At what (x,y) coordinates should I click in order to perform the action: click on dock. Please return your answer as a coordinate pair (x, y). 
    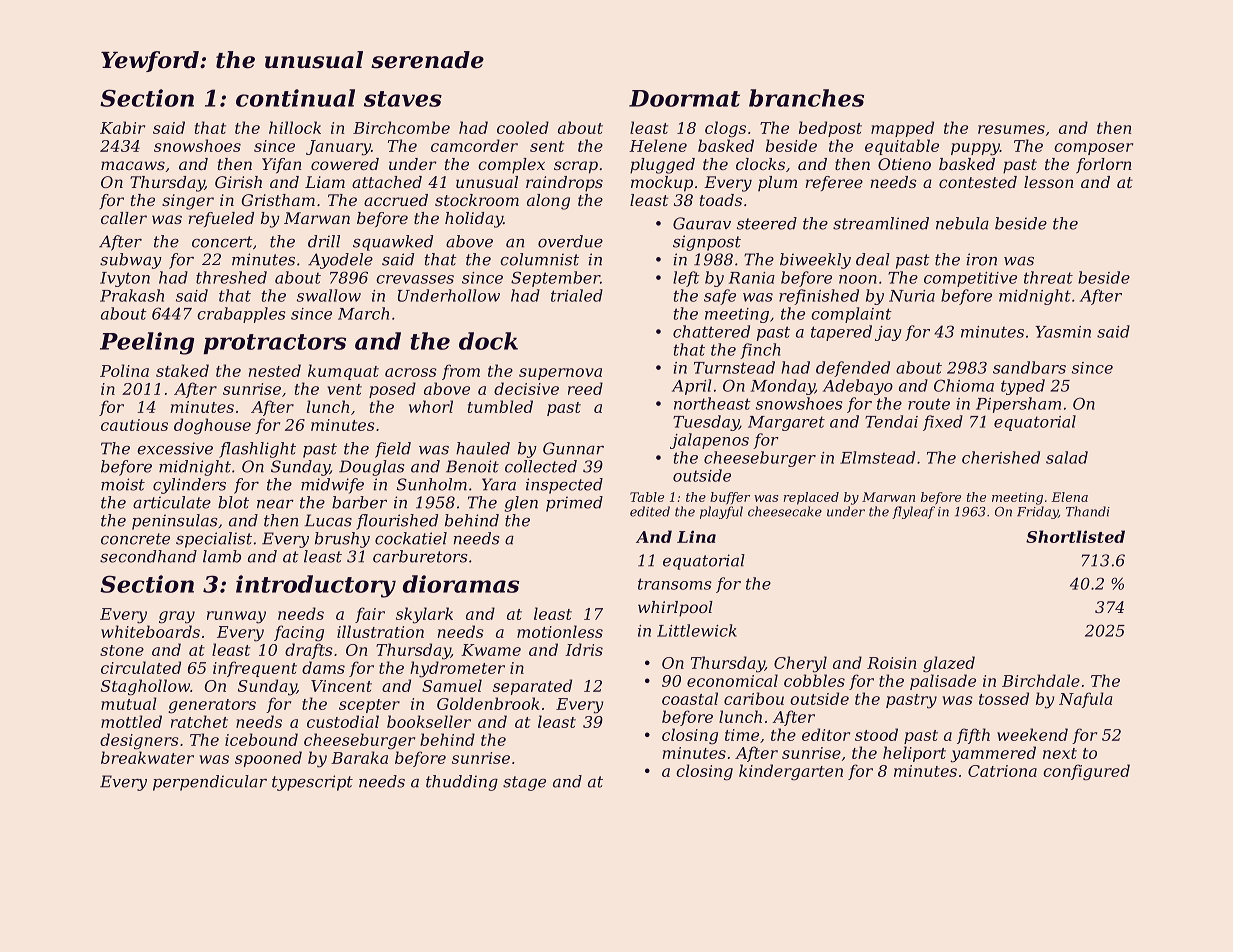
    Looking at the image, I should click on (488, 341).
